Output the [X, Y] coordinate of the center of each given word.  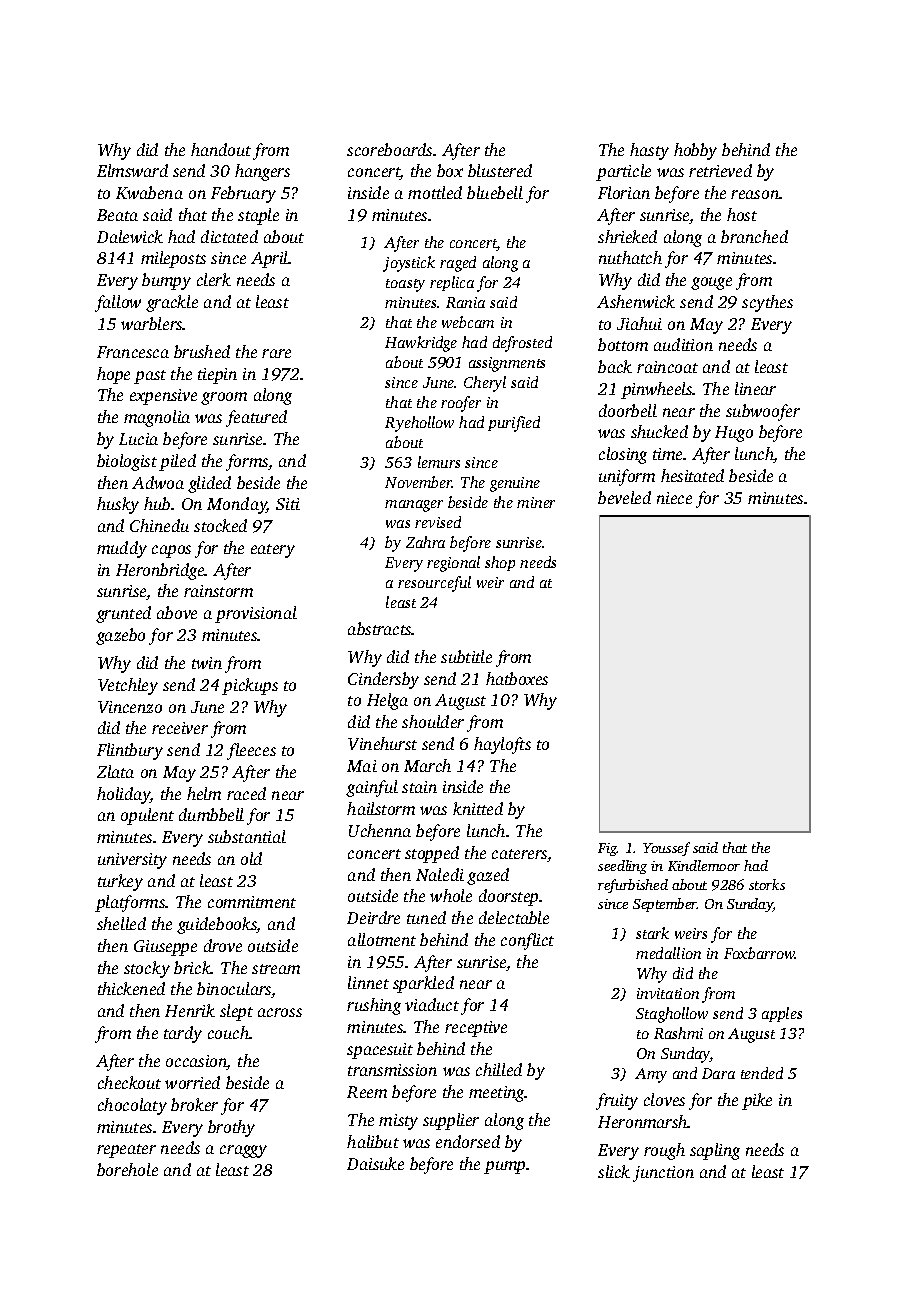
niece [674, 498]
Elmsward [132, 170]
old [251, 858]
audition [683, 344]
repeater [126, 1151]
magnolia [157, 418]
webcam [468, 322]
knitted [478, 808]
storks [767, 884]
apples [782, 1014]
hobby [695, 151]
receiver [180, 728]
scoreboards [389, 149]
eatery [273, 551]
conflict [527, 941]
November [419, 482]
